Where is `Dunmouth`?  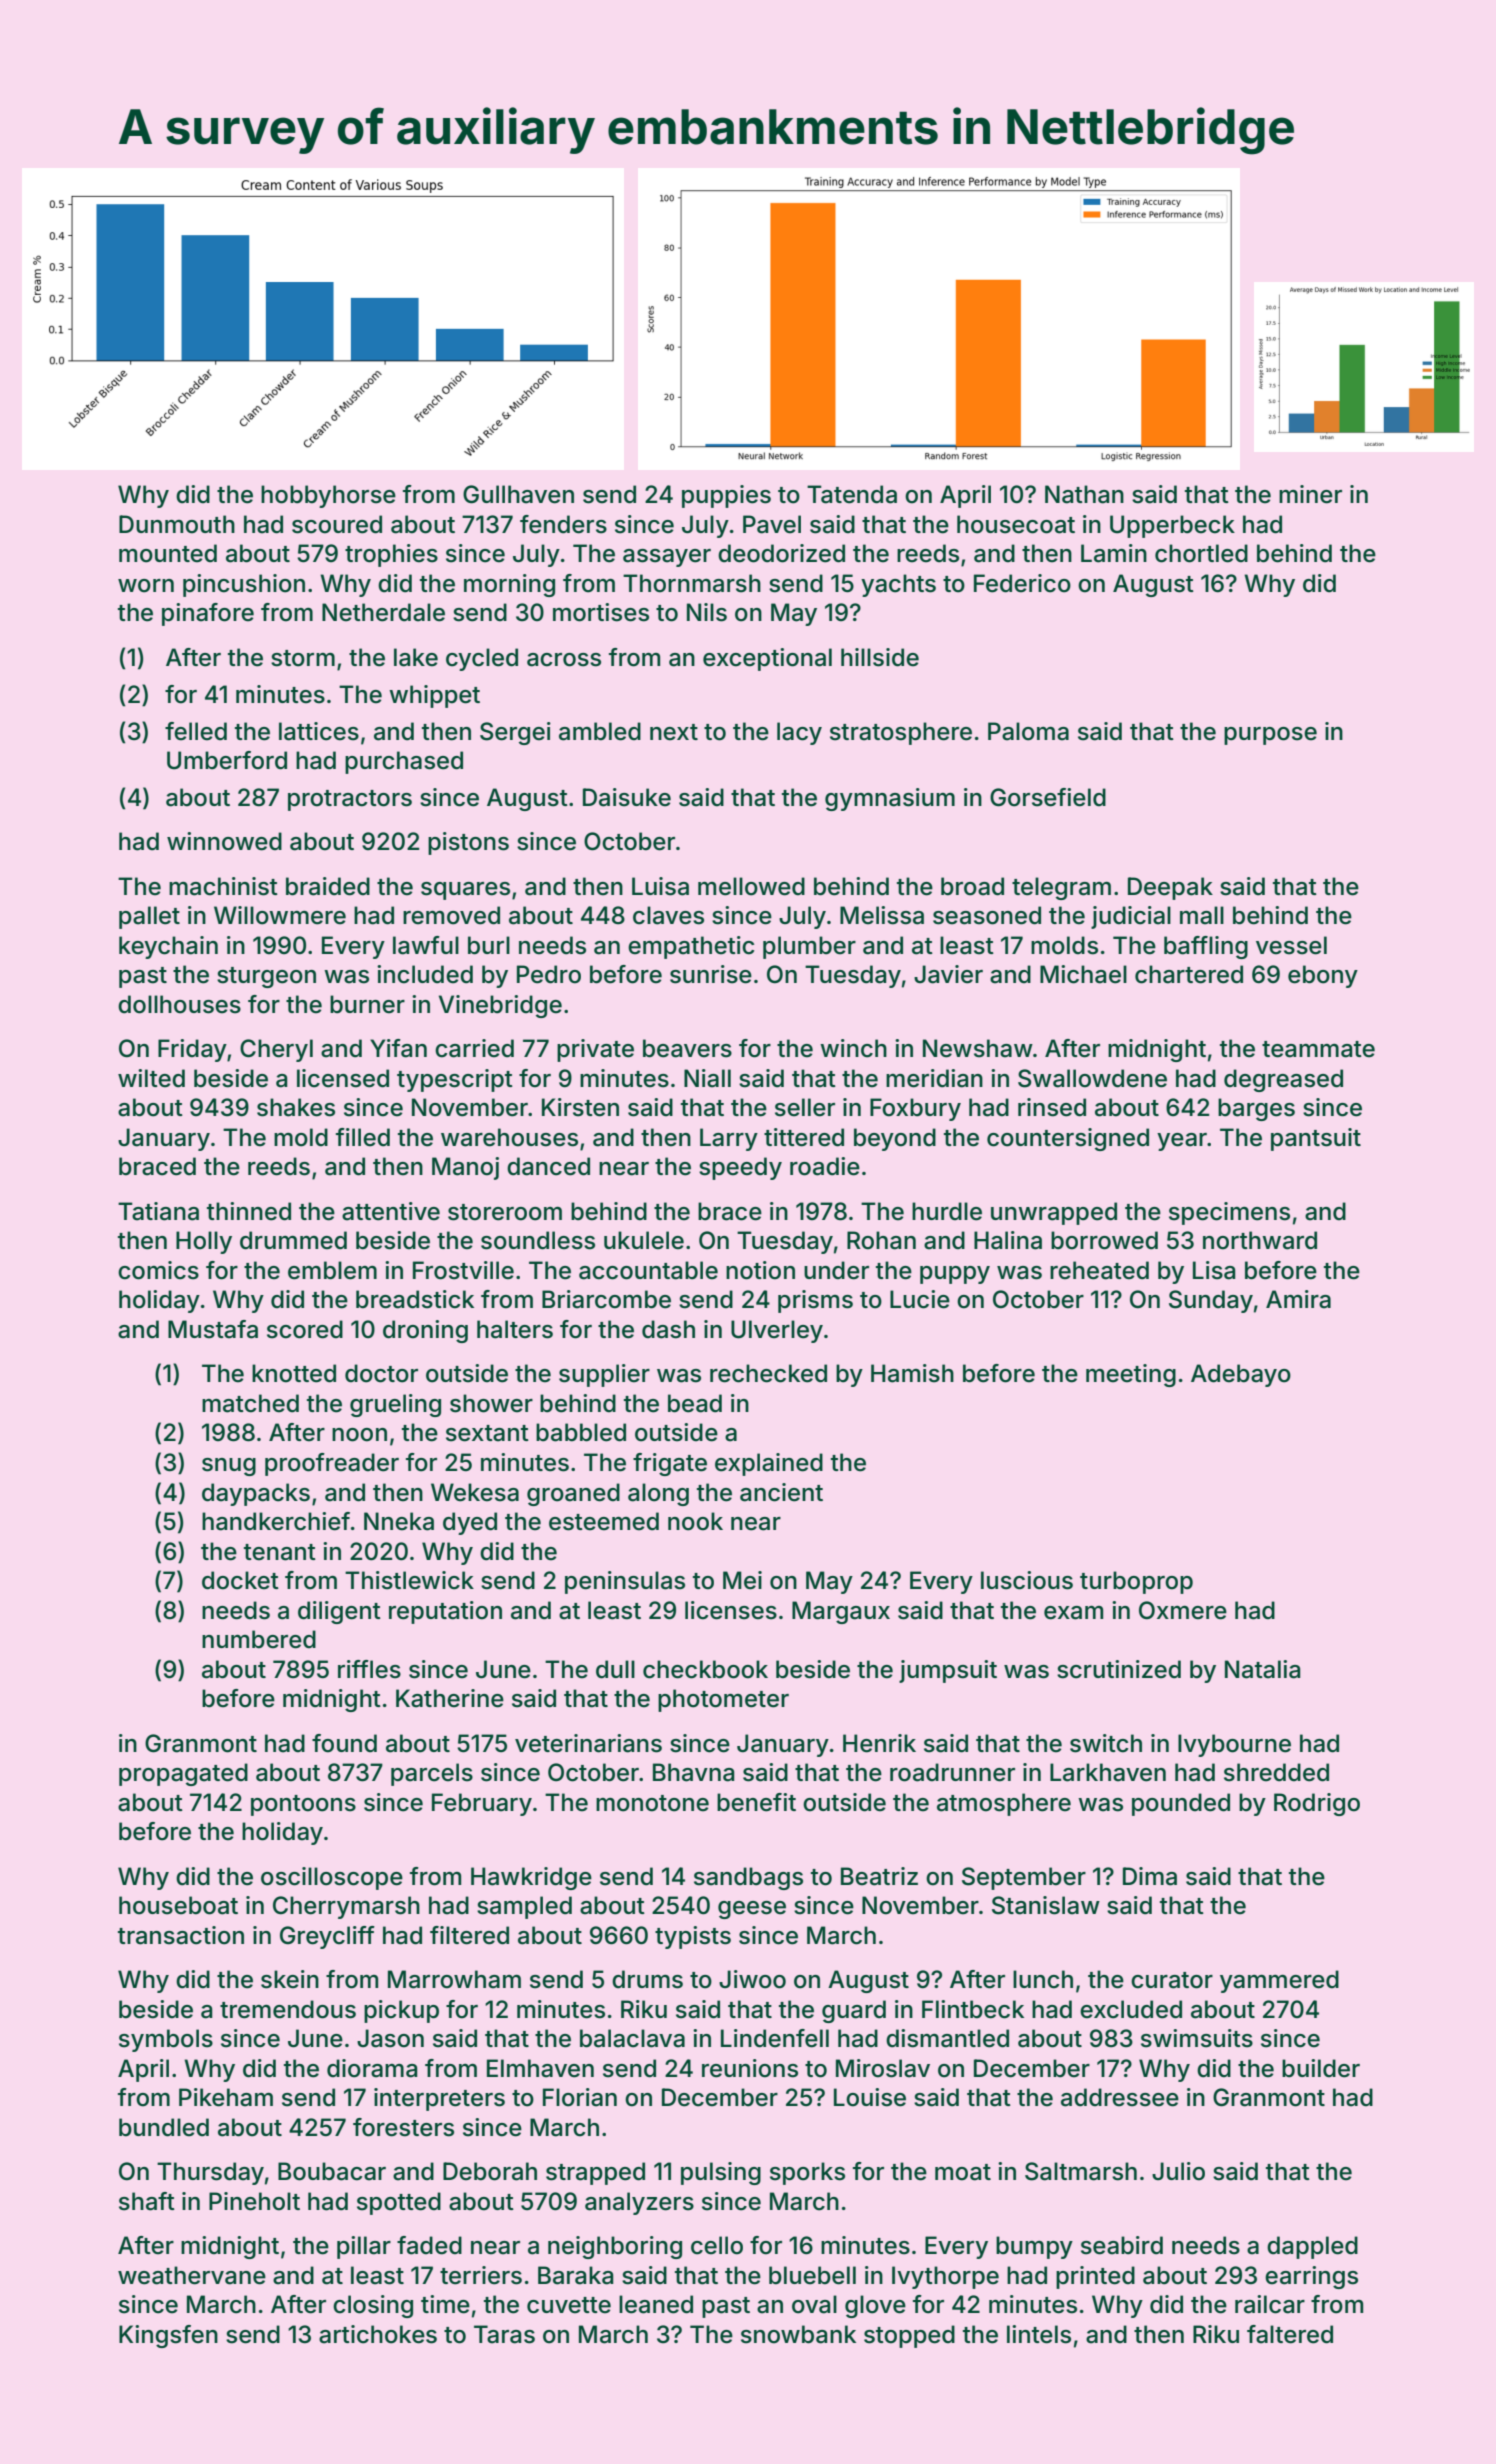
Dunmouth is located at coordinates (177, 524).
